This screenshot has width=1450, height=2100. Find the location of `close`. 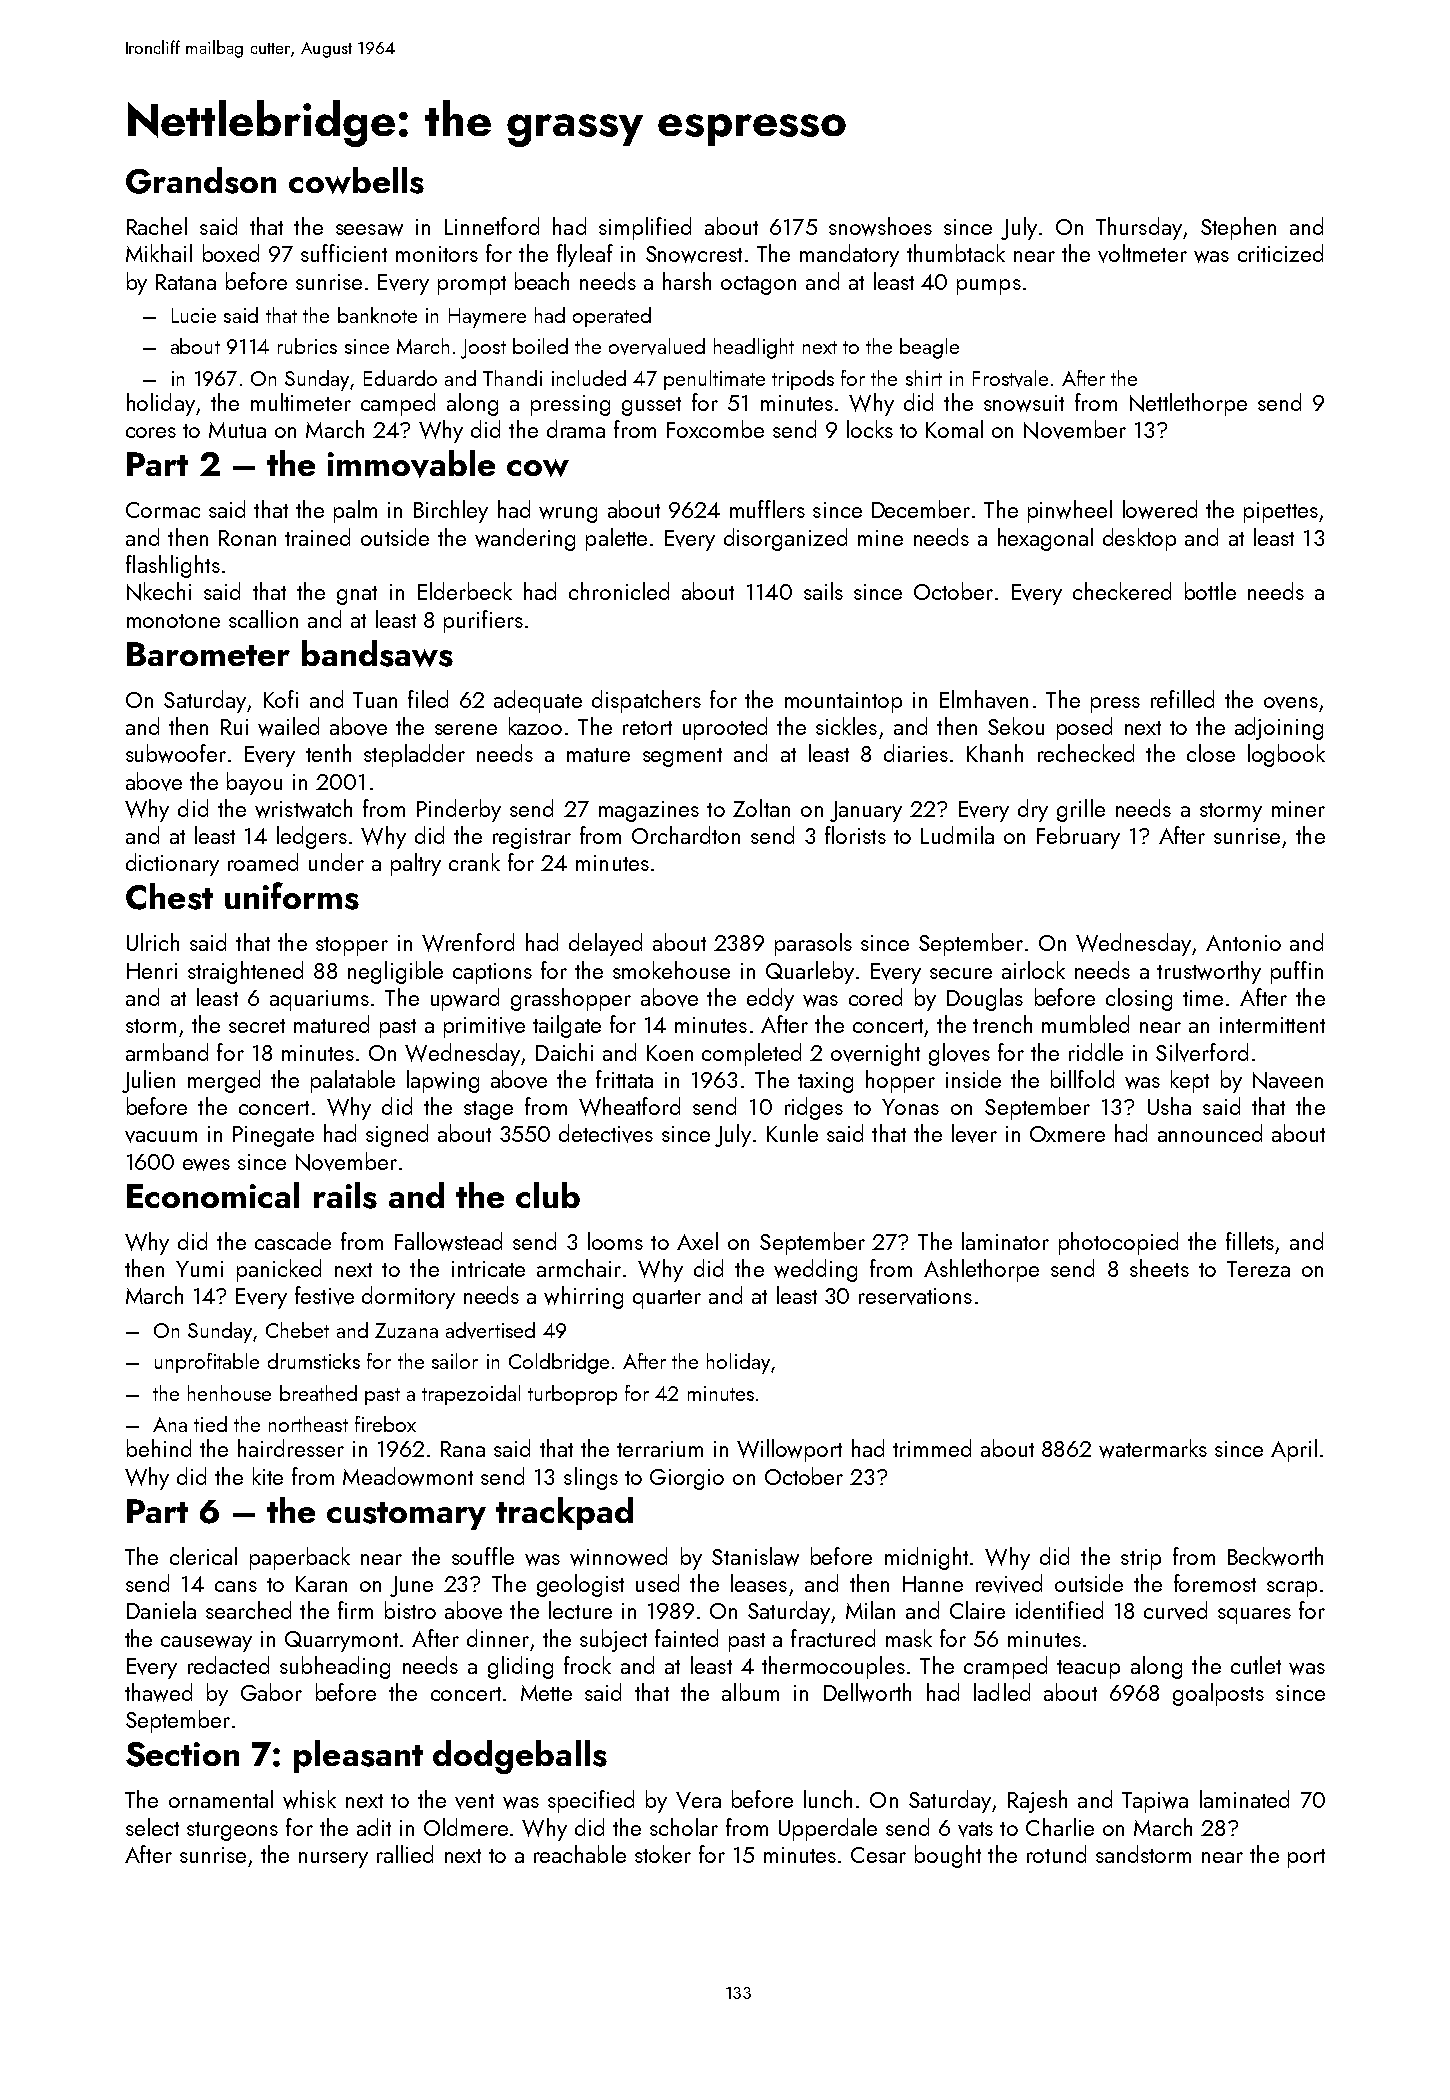

close is located at coordinates (1211, 753).
